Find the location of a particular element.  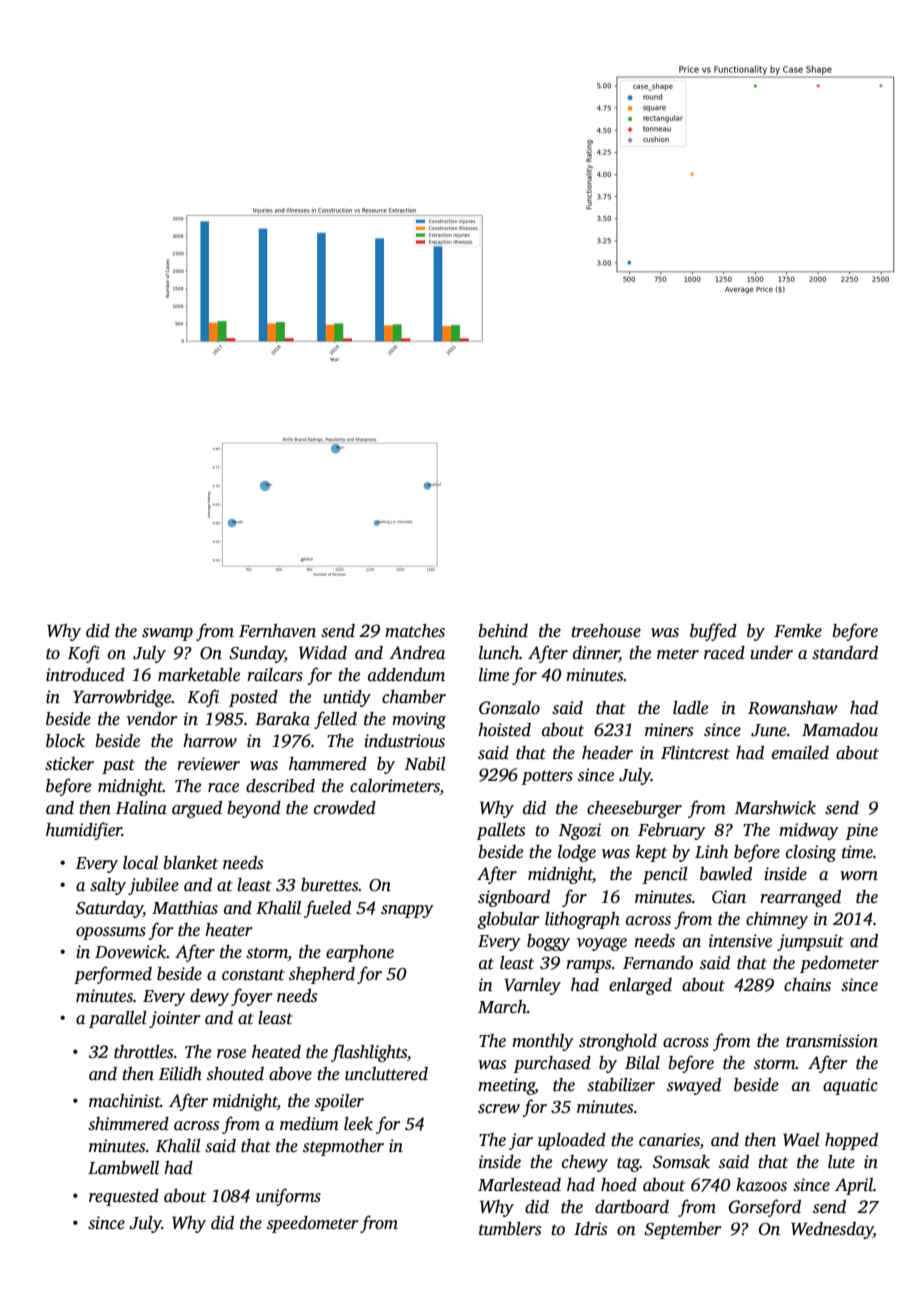

stepmother is located at coordinates (343, 1147).
